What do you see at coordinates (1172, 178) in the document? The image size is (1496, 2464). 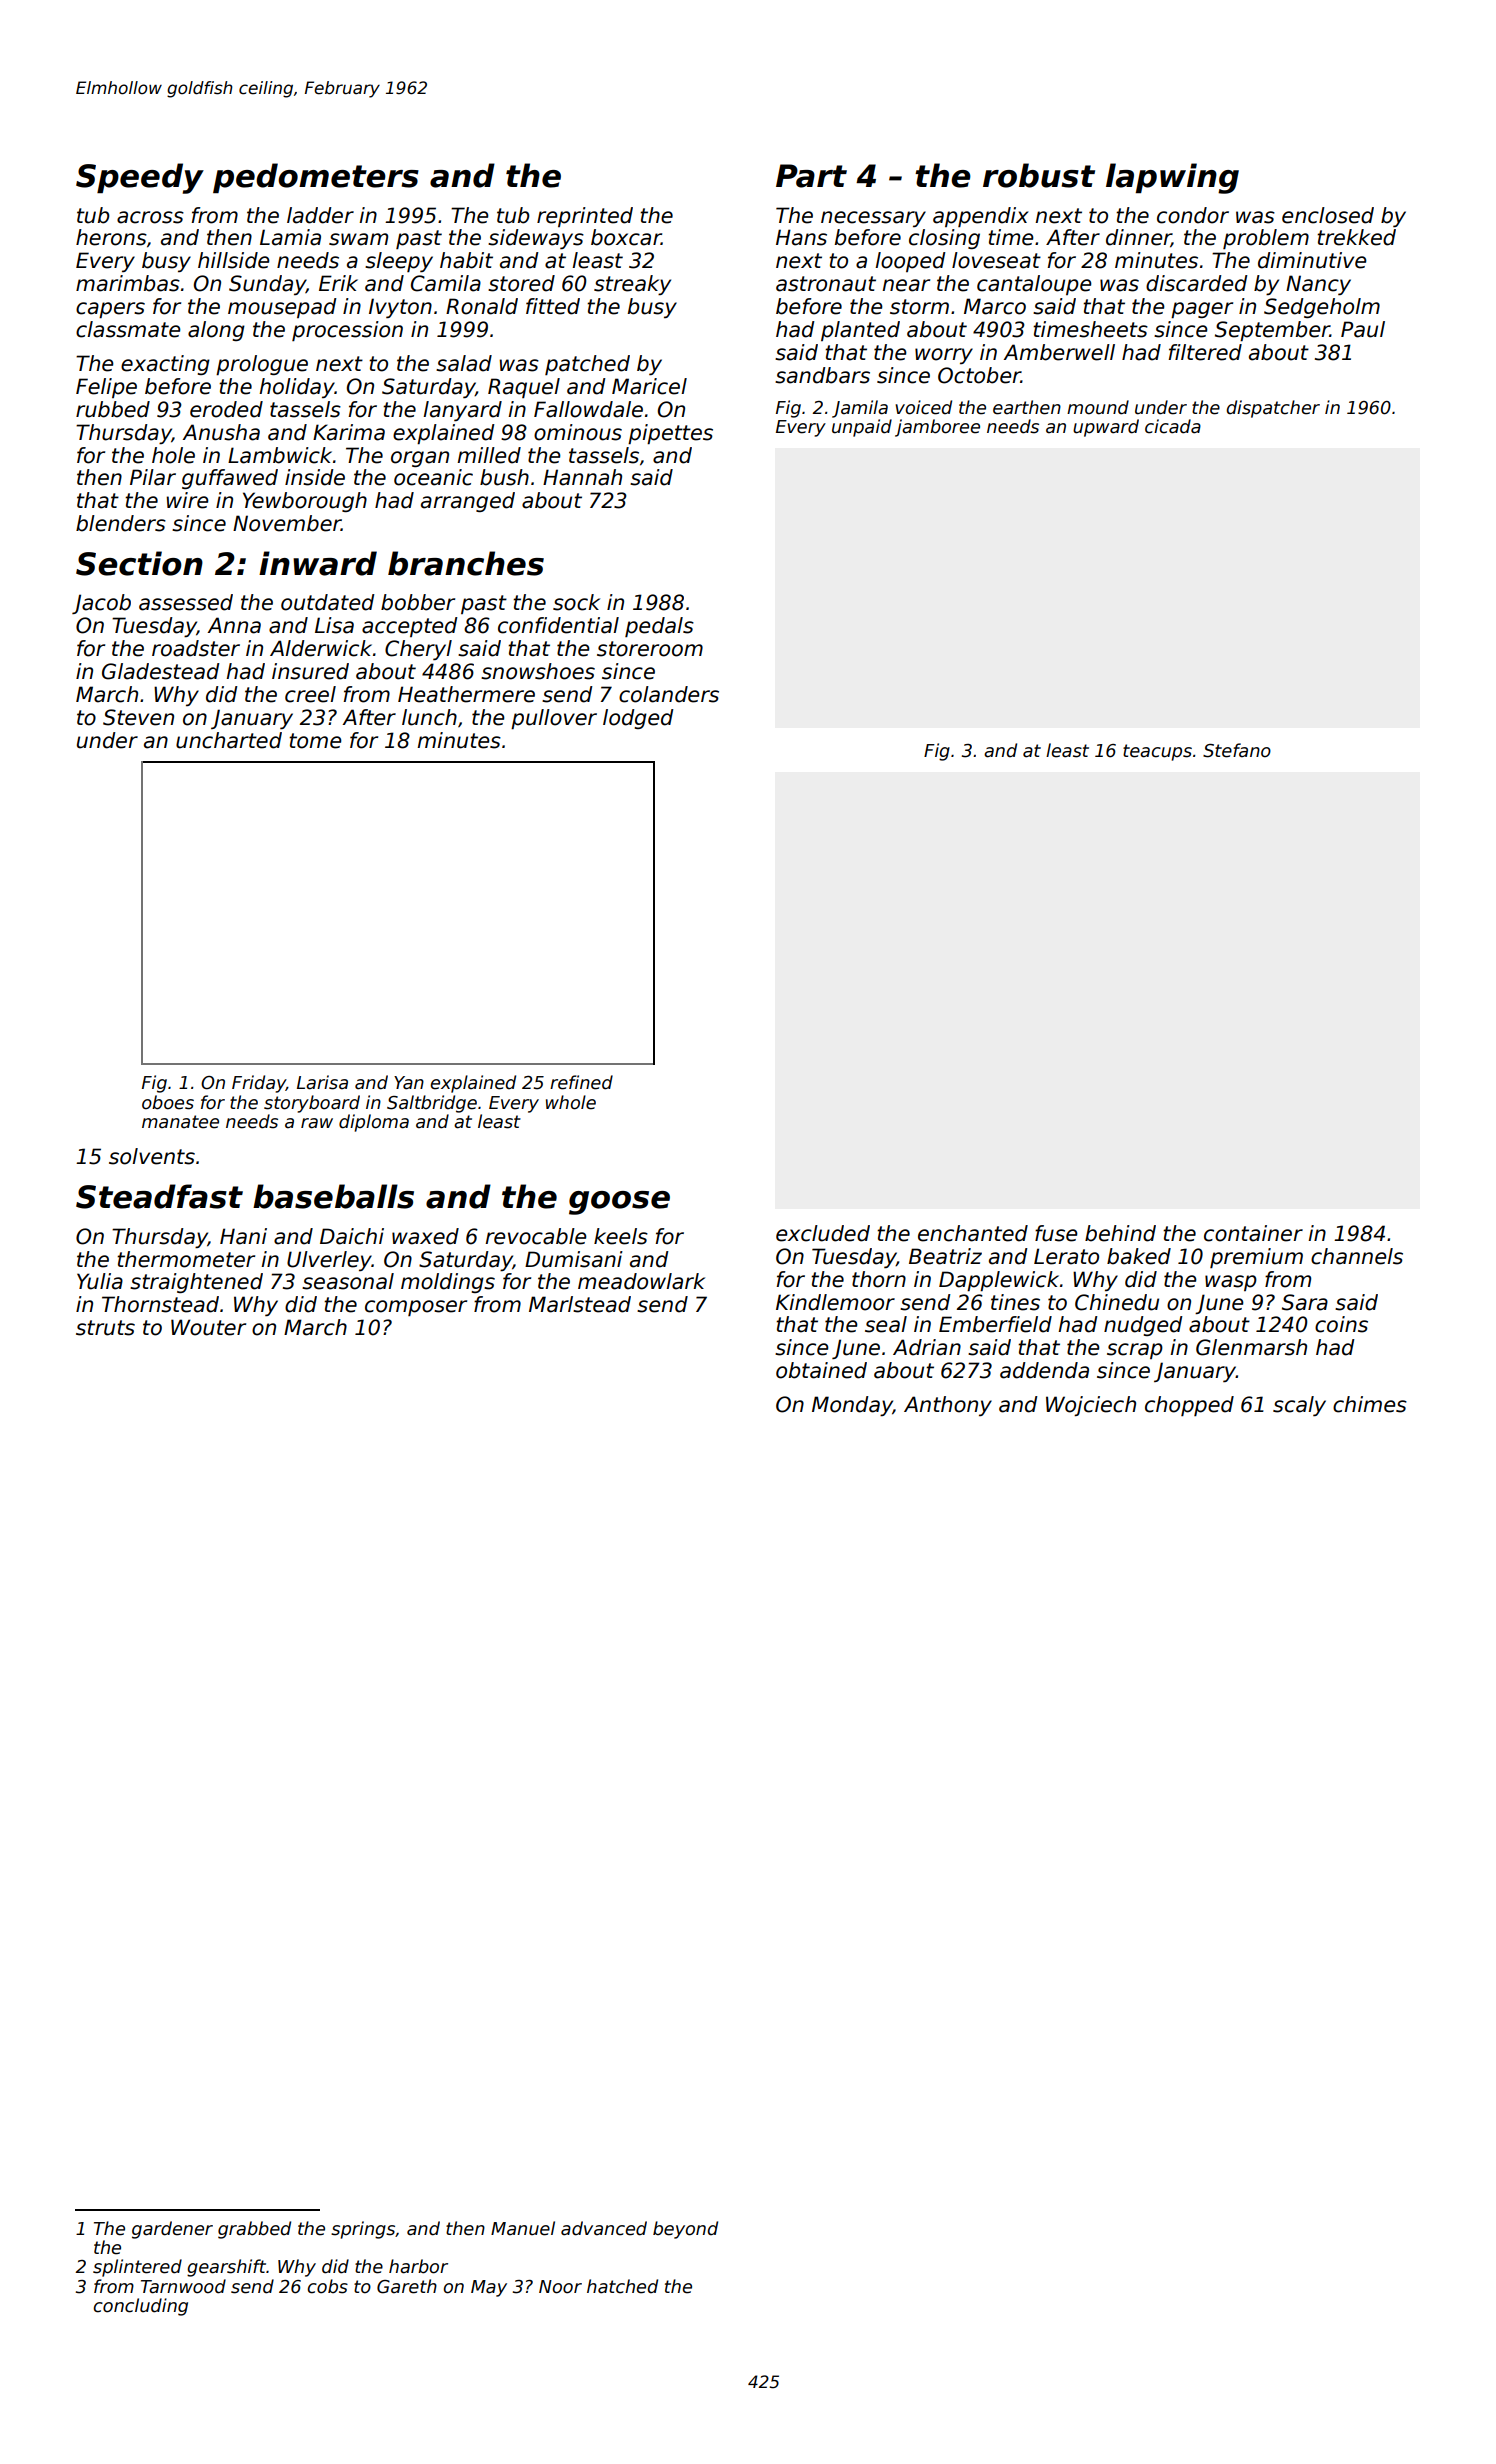 I see `lapwing` at bounding box center [1172, 178].
